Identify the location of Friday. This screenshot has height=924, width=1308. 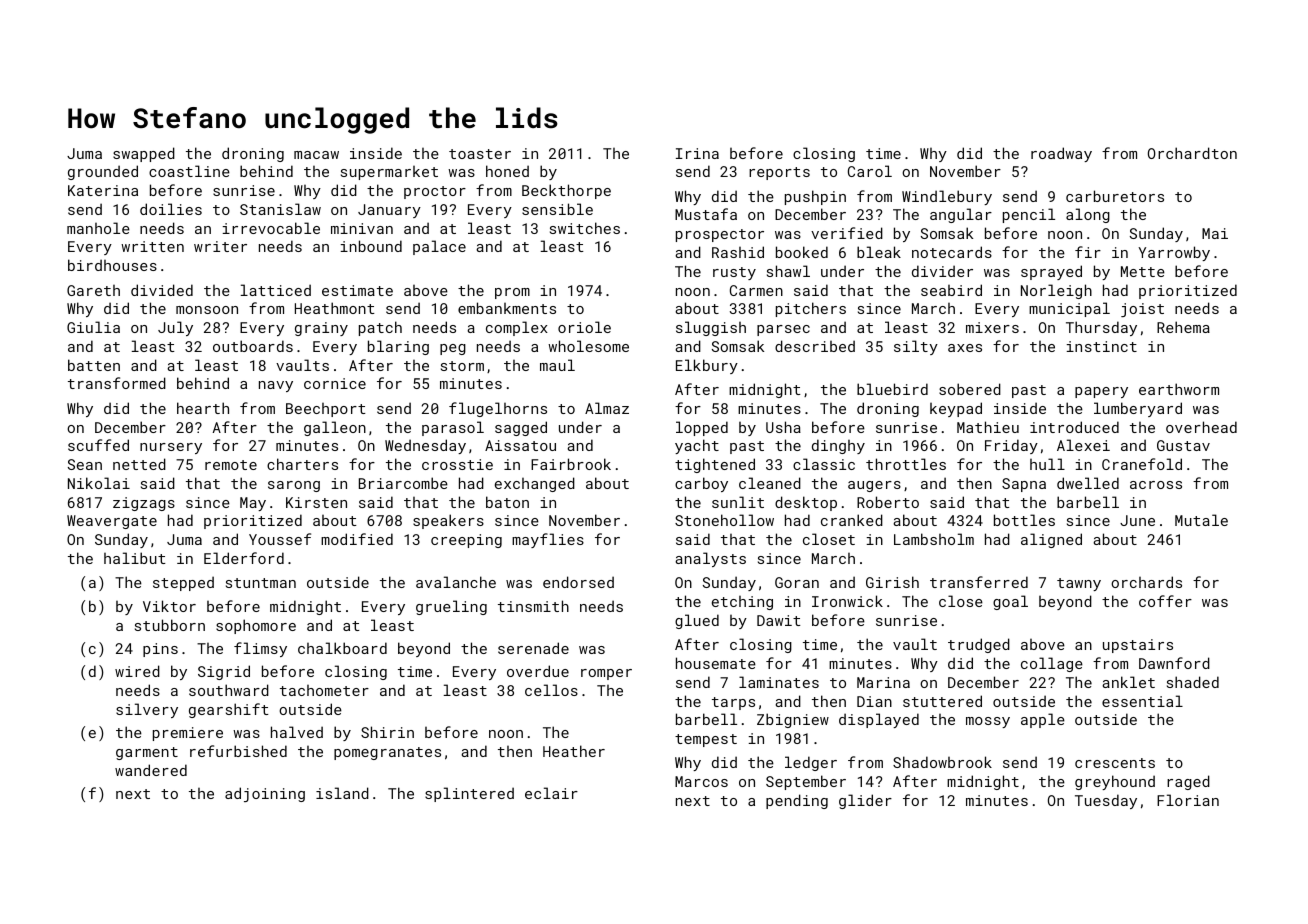
(1011, 446).
